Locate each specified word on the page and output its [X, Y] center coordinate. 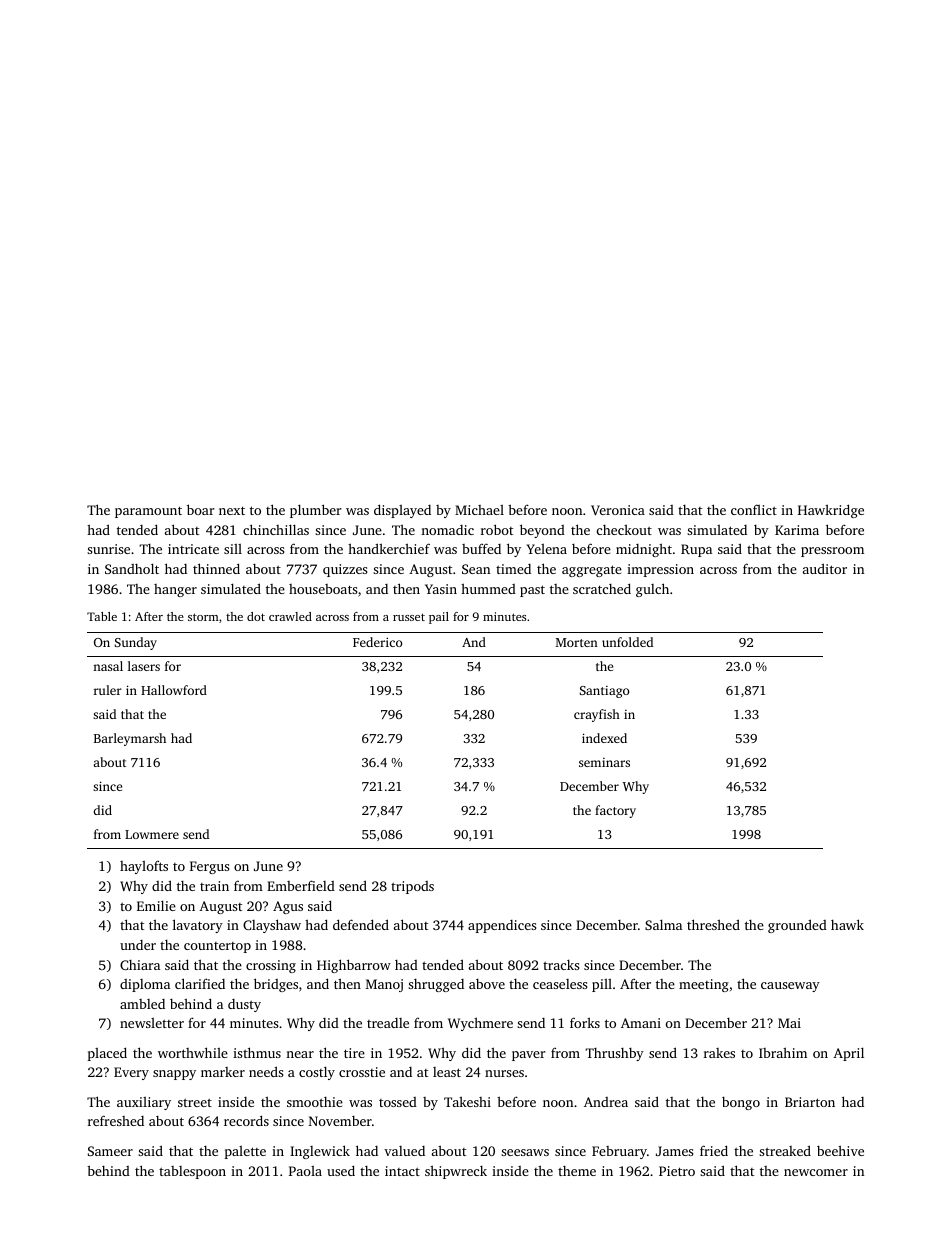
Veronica [618, 510]
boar [201, 509]
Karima [797, 530]
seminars [604, 762]
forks [585, 1022]
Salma [663, 924]
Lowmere [152, 834]
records [246, 1120]
